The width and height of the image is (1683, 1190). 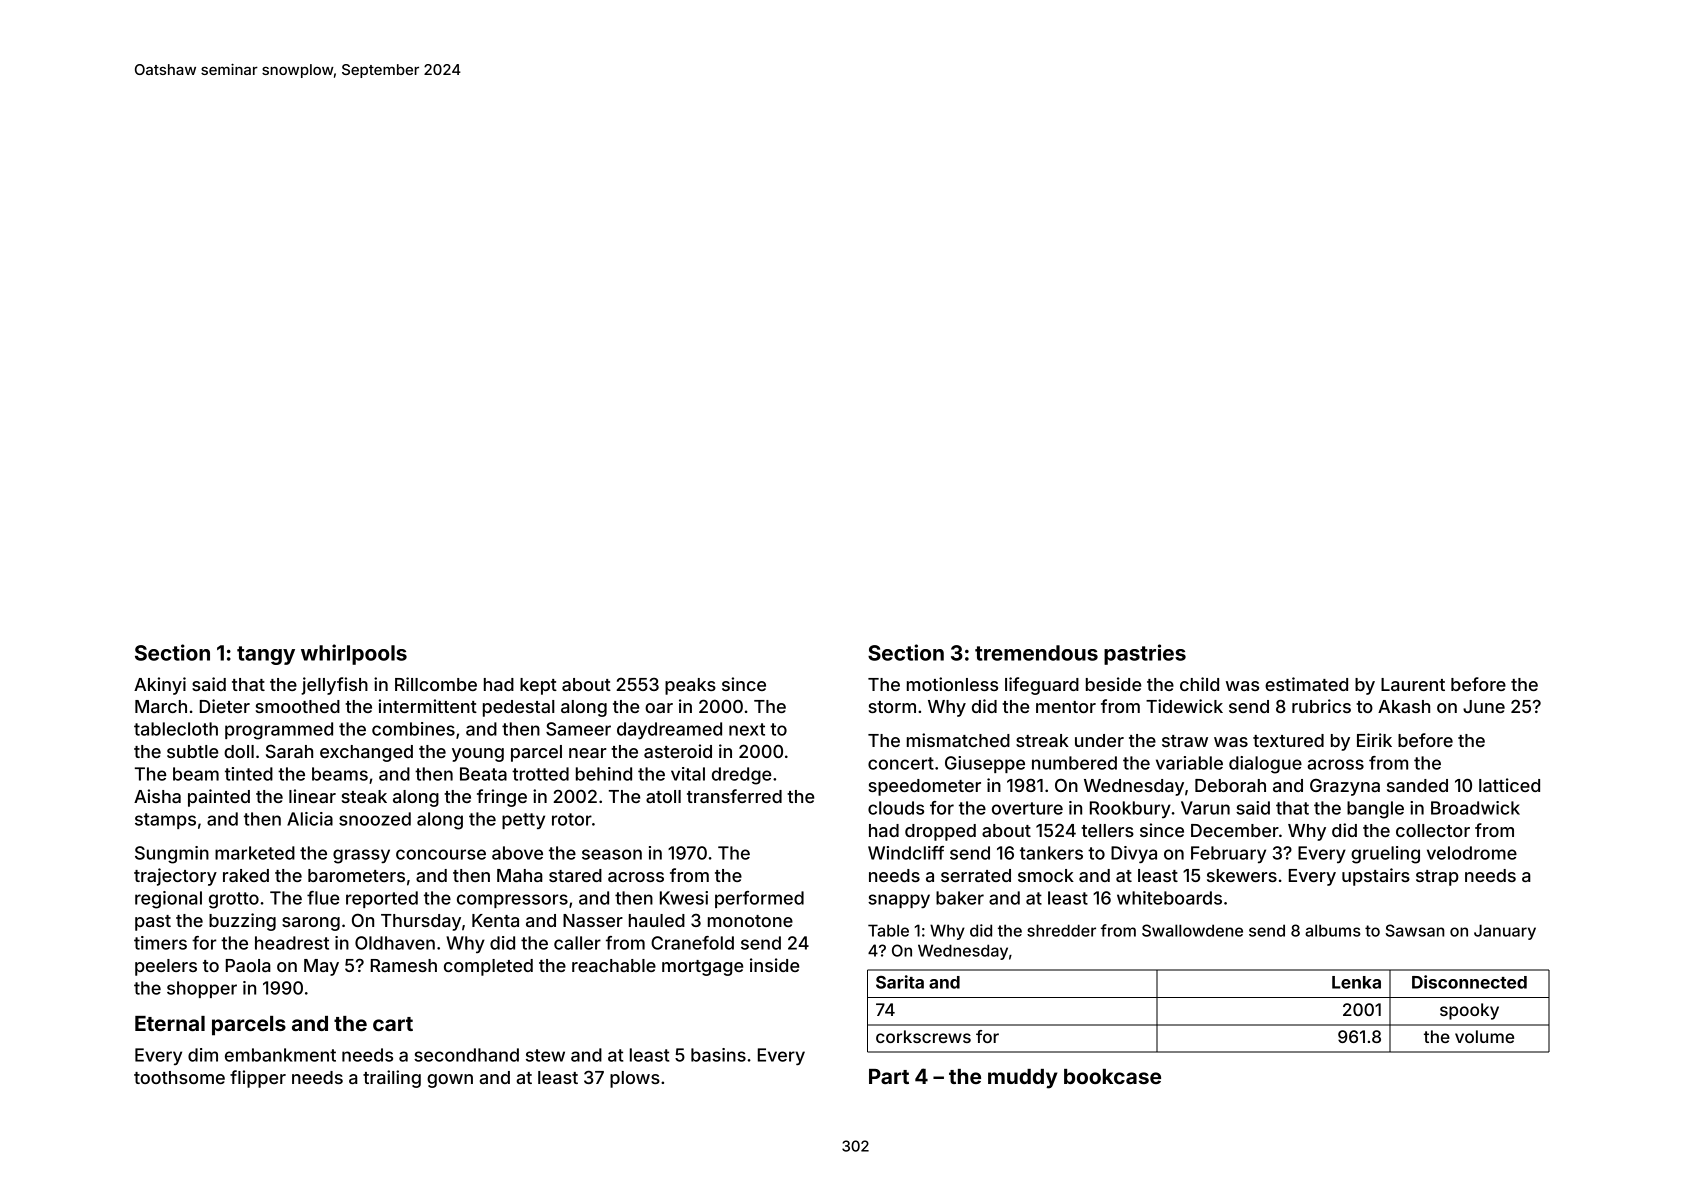 I want to click on upstairs, so click(x=1376, y=877).
